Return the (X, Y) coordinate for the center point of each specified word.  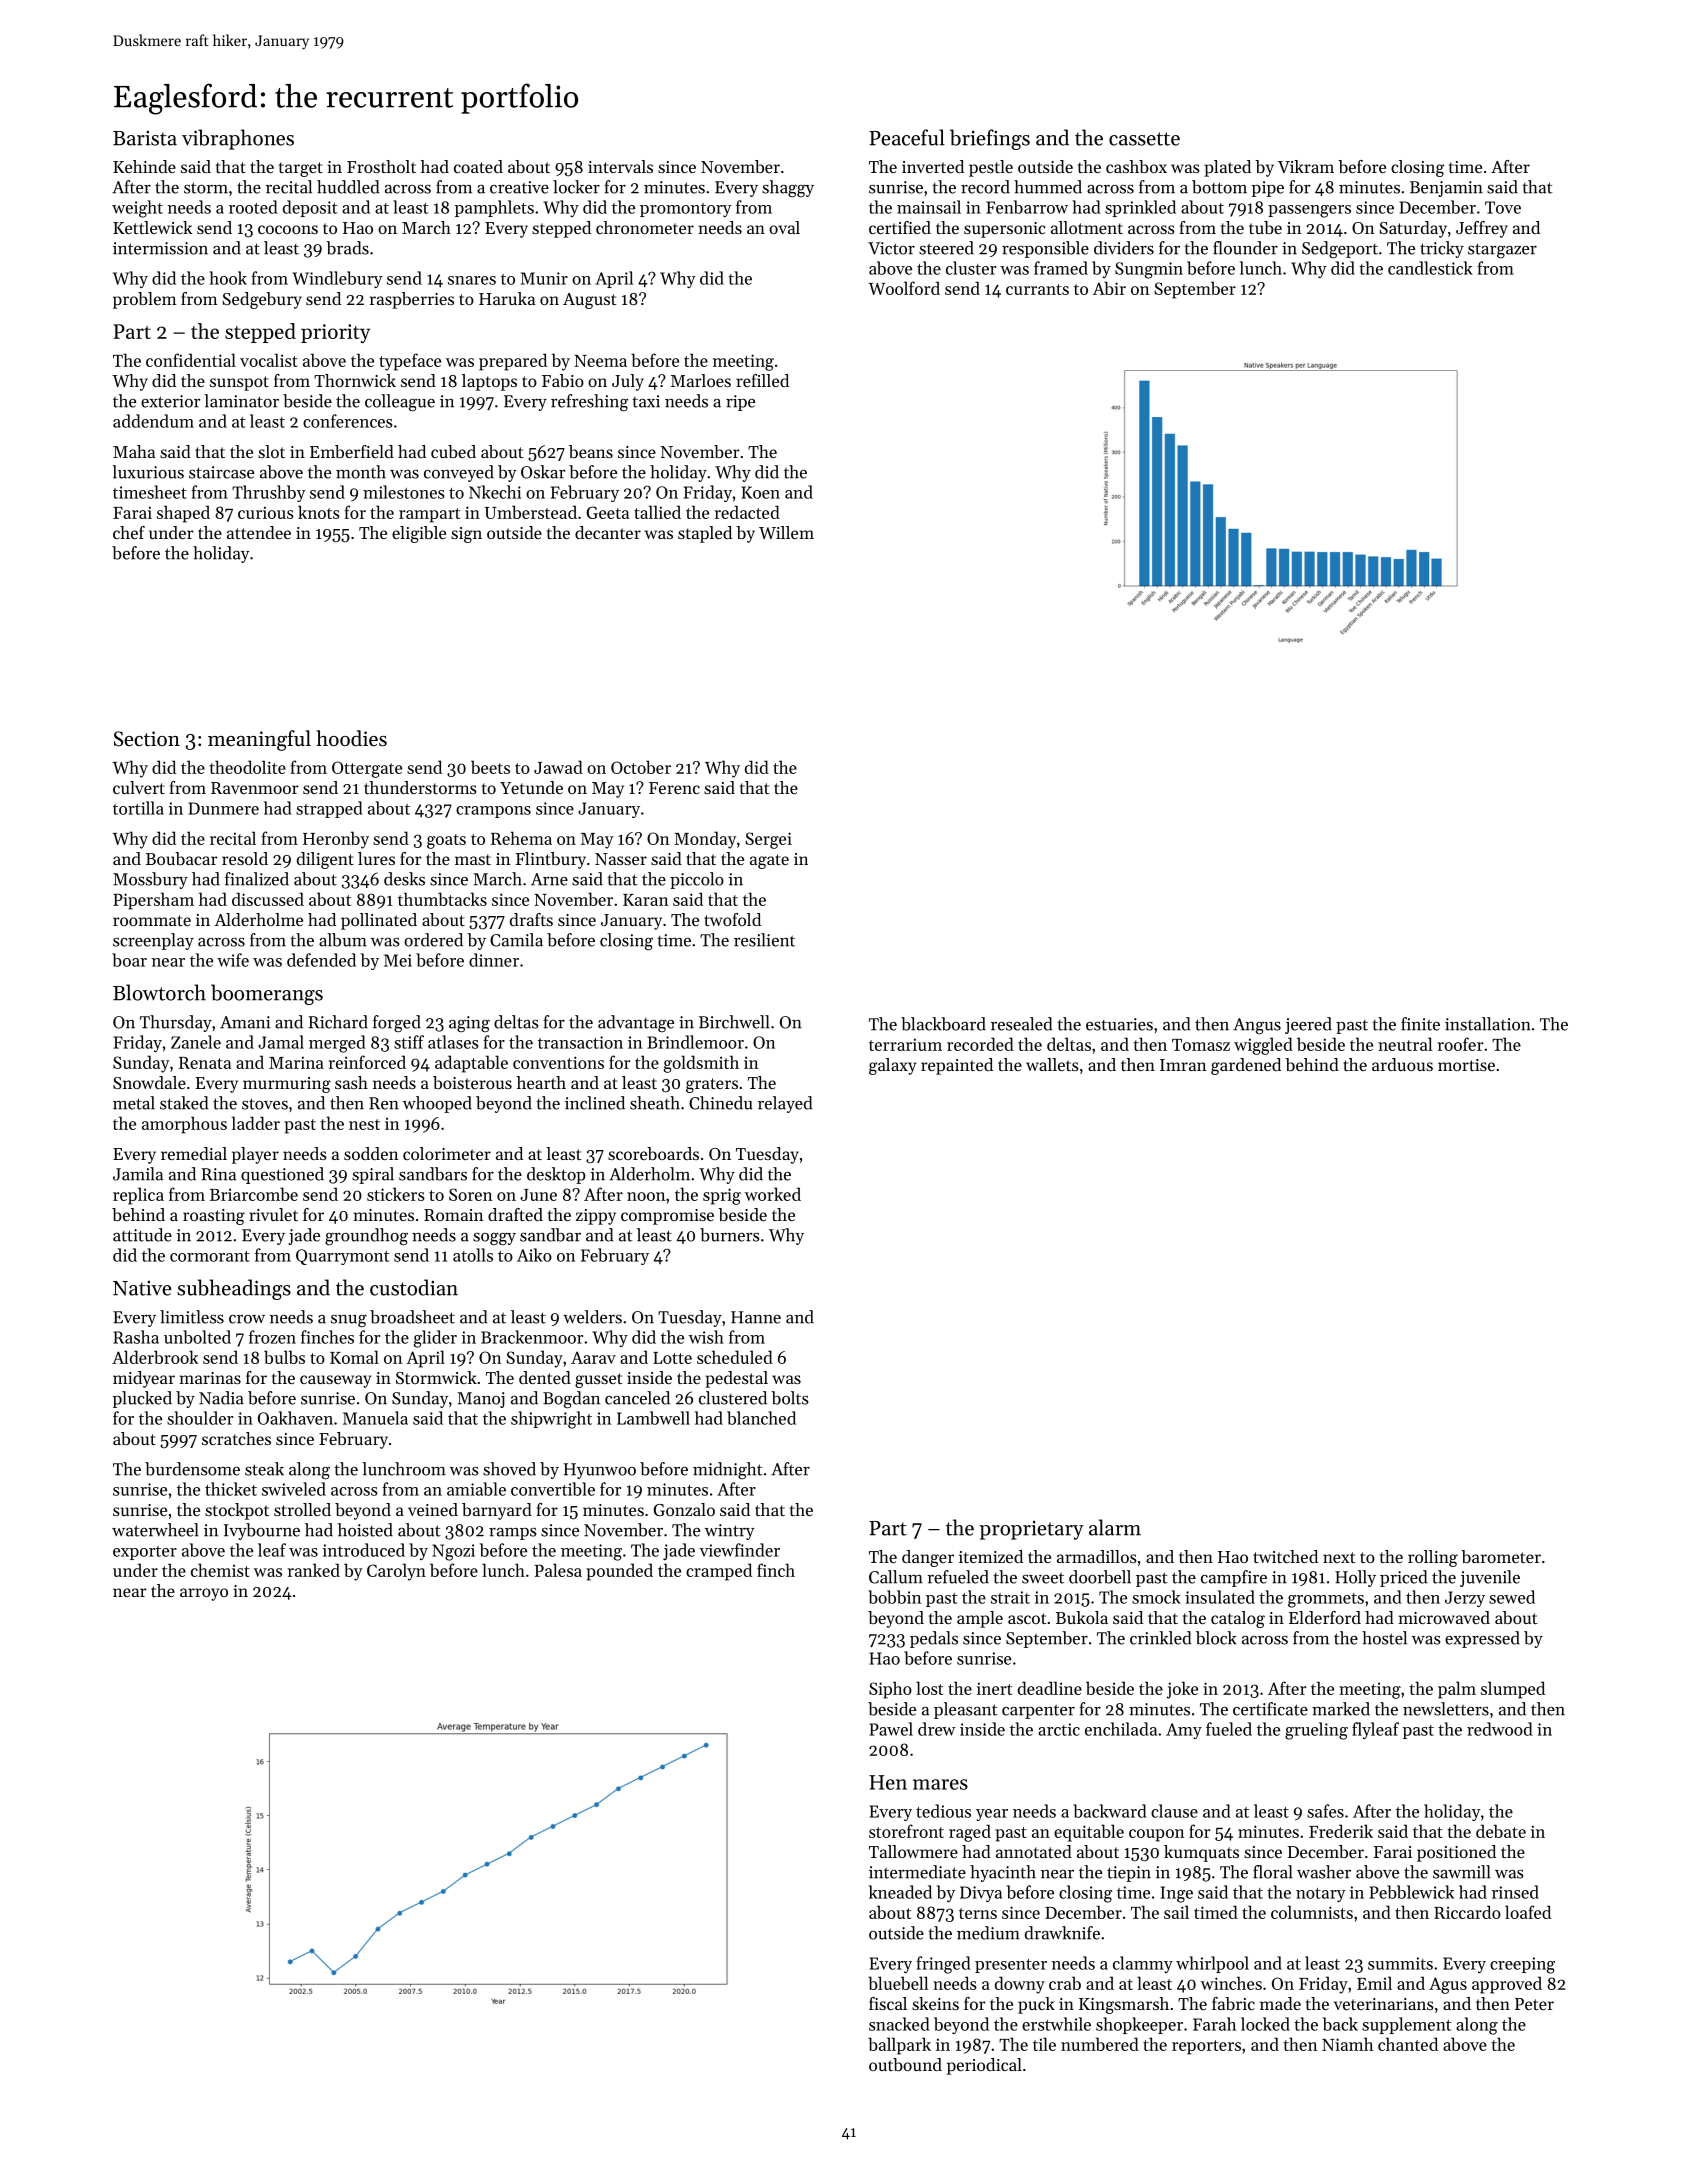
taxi (646, 401)
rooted (253, 207)
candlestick (1430, 268)
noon (646, 1196)
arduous (1402, 1064)
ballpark (899, 2046)
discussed (268, 899)
